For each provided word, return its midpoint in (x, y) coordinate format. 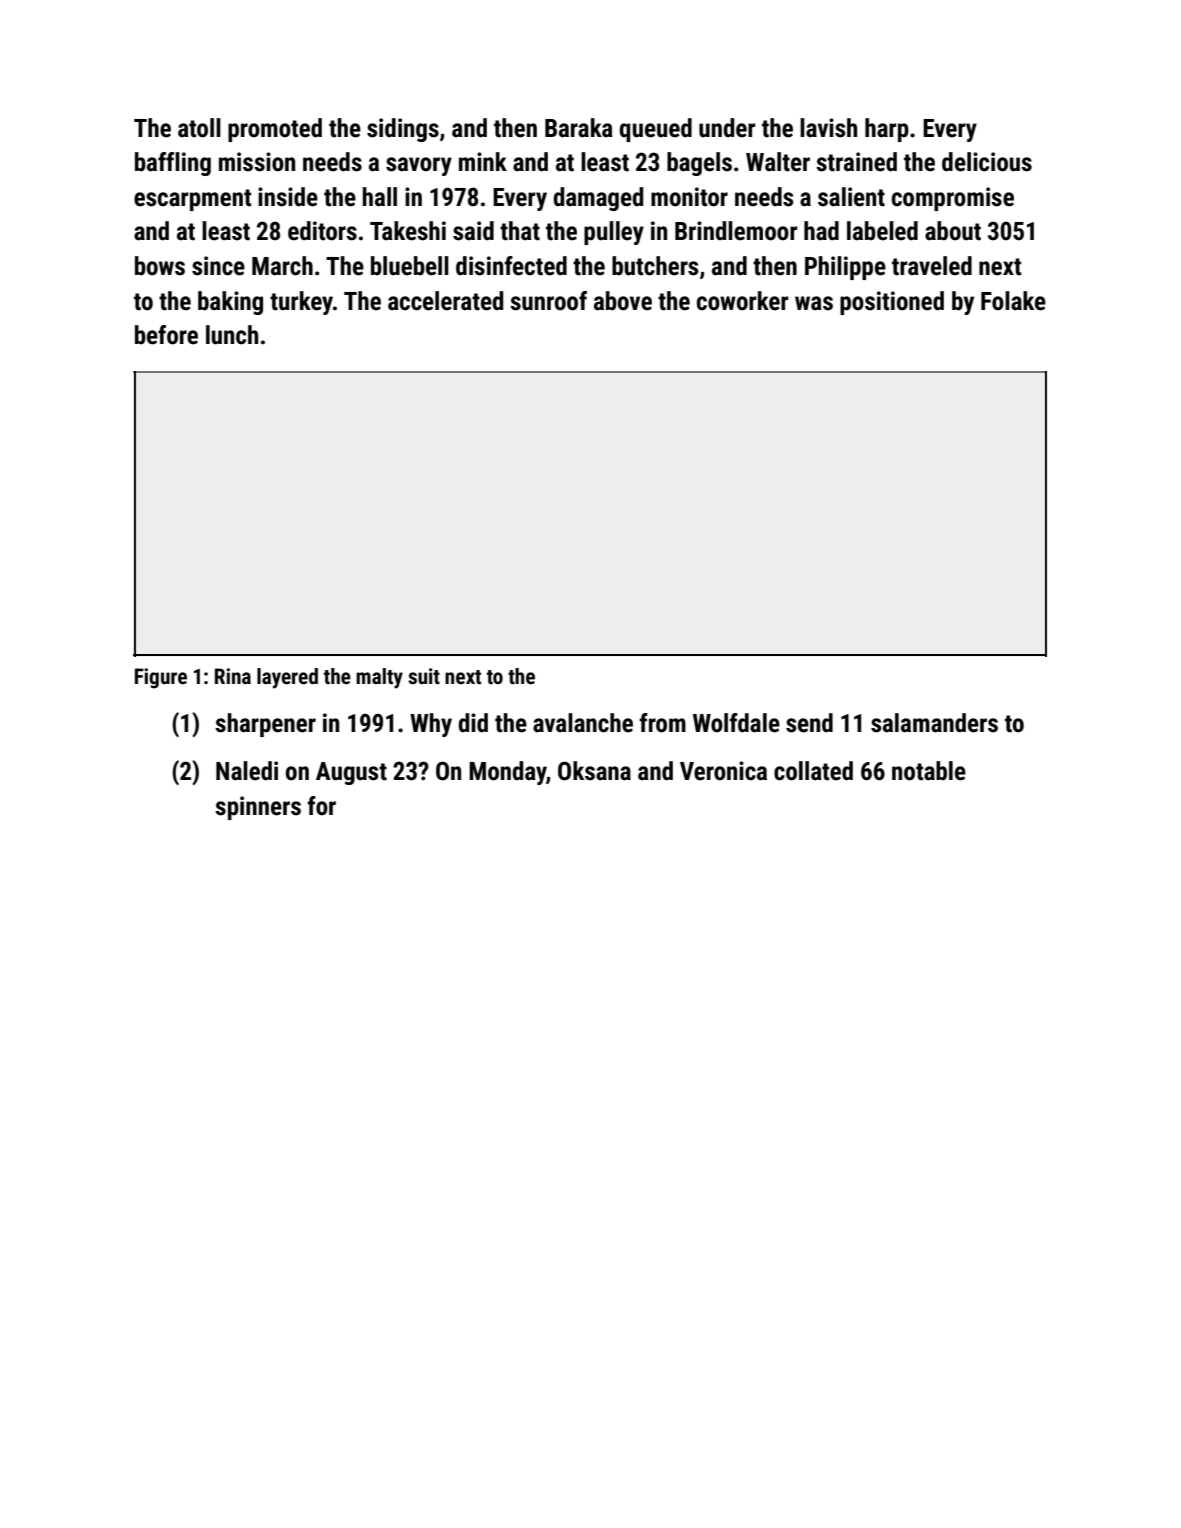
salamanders (934, 723)
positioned (892, 303)
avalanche (583, 723)
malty (379, 678)
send (809, 723)
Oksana (594, 771)
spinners (258, 808)
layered (287, 678)
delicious (987, 162)
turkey (301, 303)
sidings (403, 130)
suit (424, 676)
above (623, 301)
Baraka (579, 128)
